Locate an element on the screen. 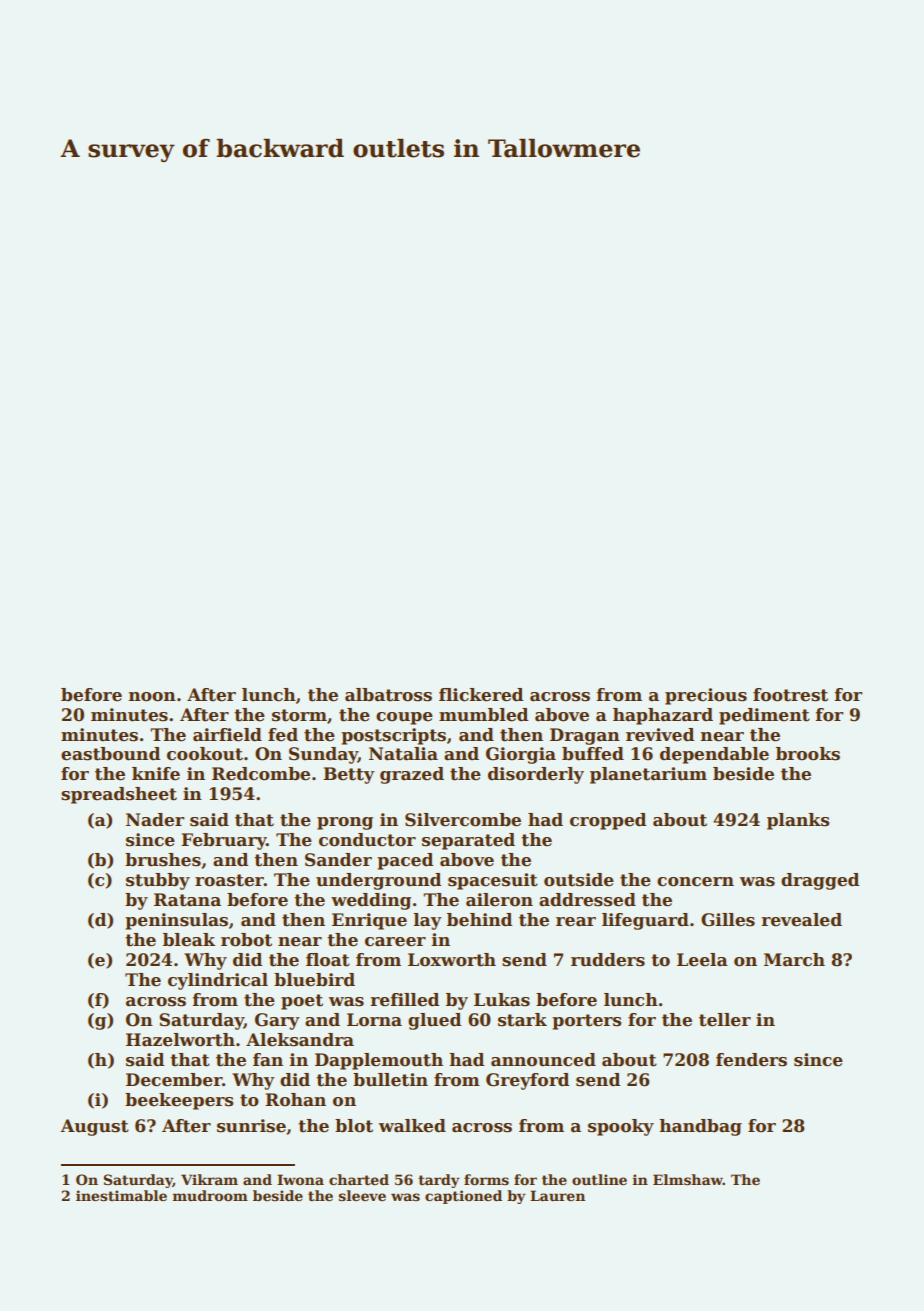 This screenshot has height=1311, width=924. Hazelworth is located at coordinates (180, 1040).
